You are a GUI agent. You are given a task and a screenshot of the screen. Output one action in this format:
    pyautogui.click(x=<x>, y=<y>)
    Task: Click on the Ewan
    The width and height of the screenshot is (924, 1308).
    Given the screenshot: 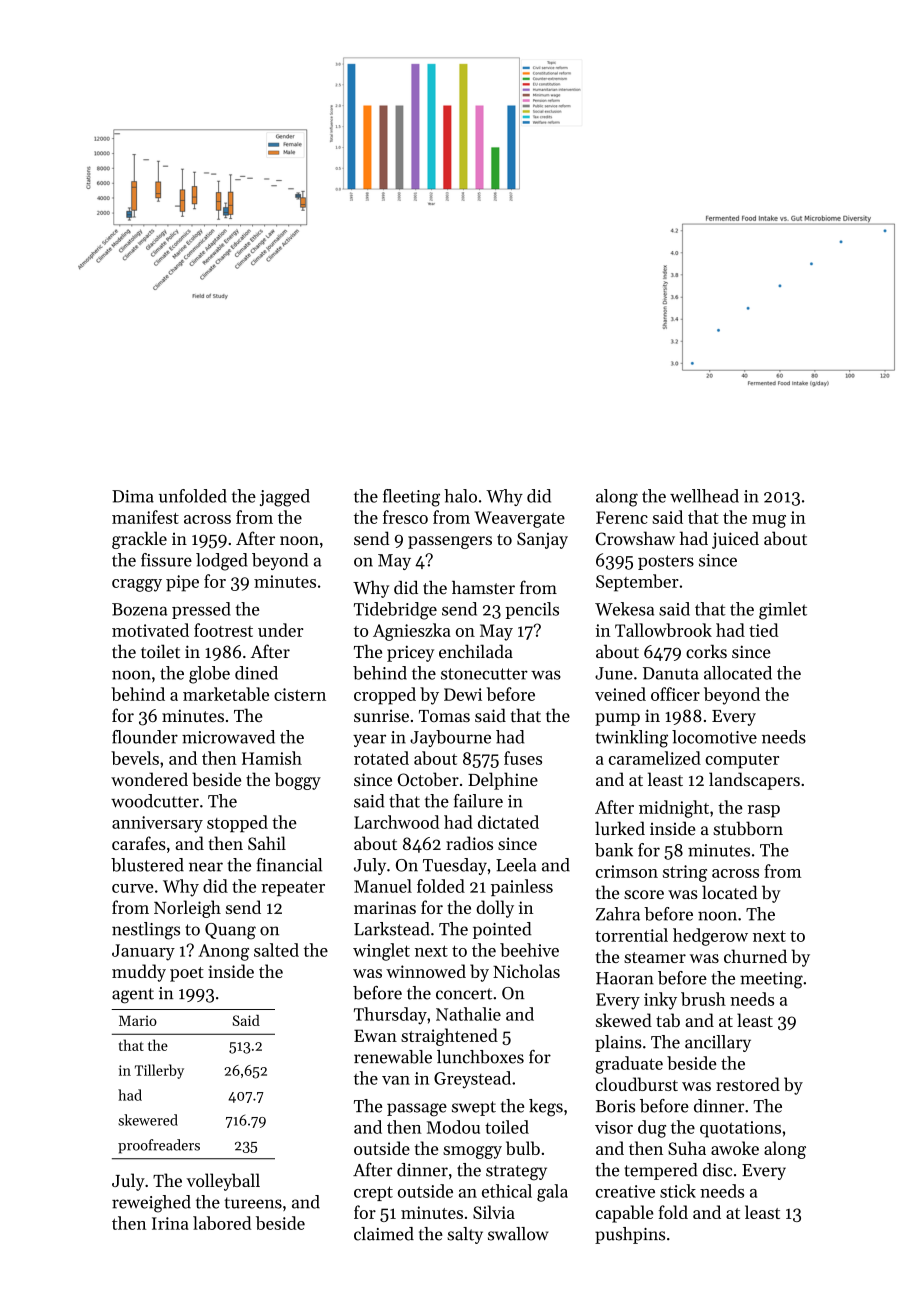 What is the action you would take?
    pyautogui.click(x=375, y=1035)
